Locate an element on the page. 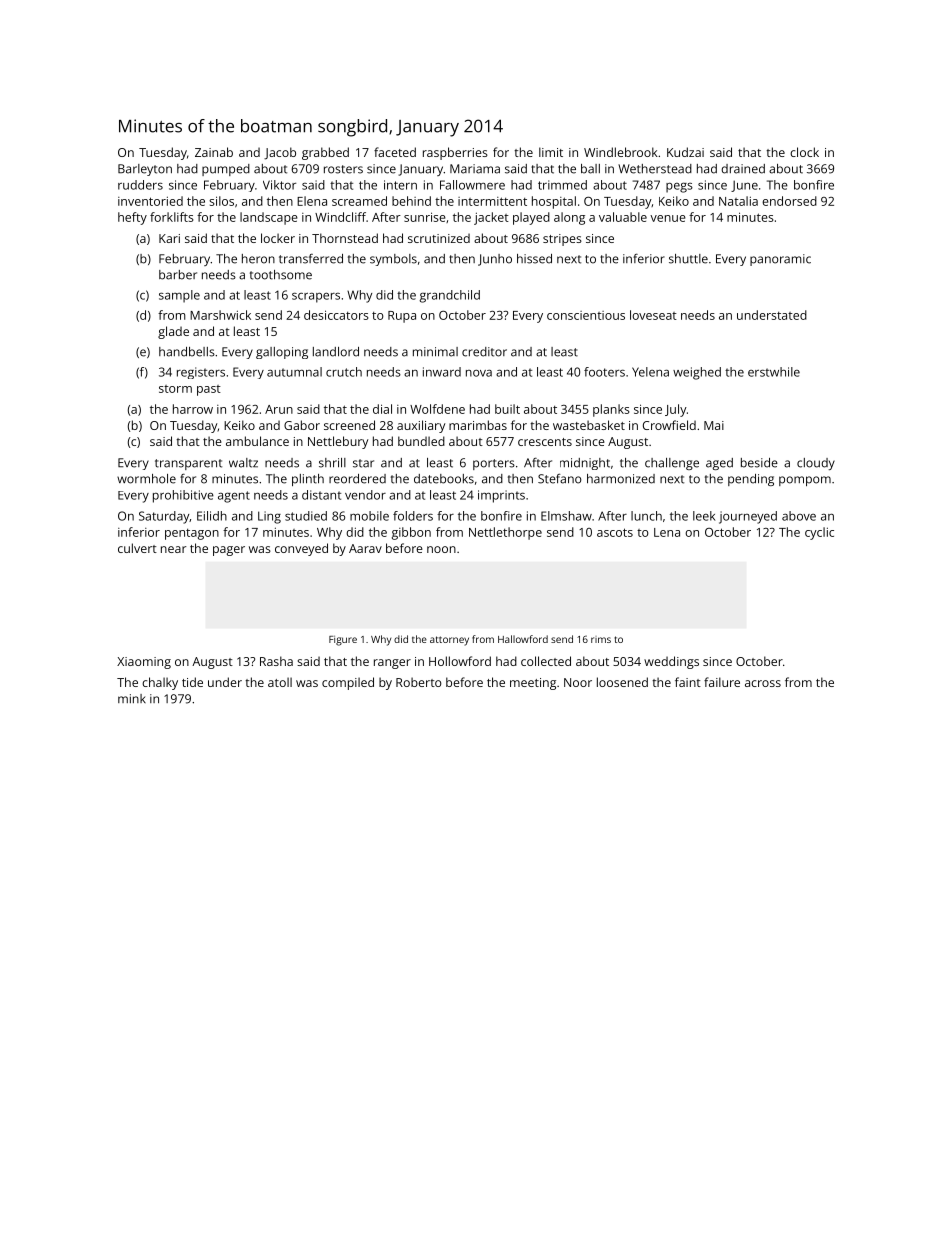  above is located at coordinates (799, 516).
